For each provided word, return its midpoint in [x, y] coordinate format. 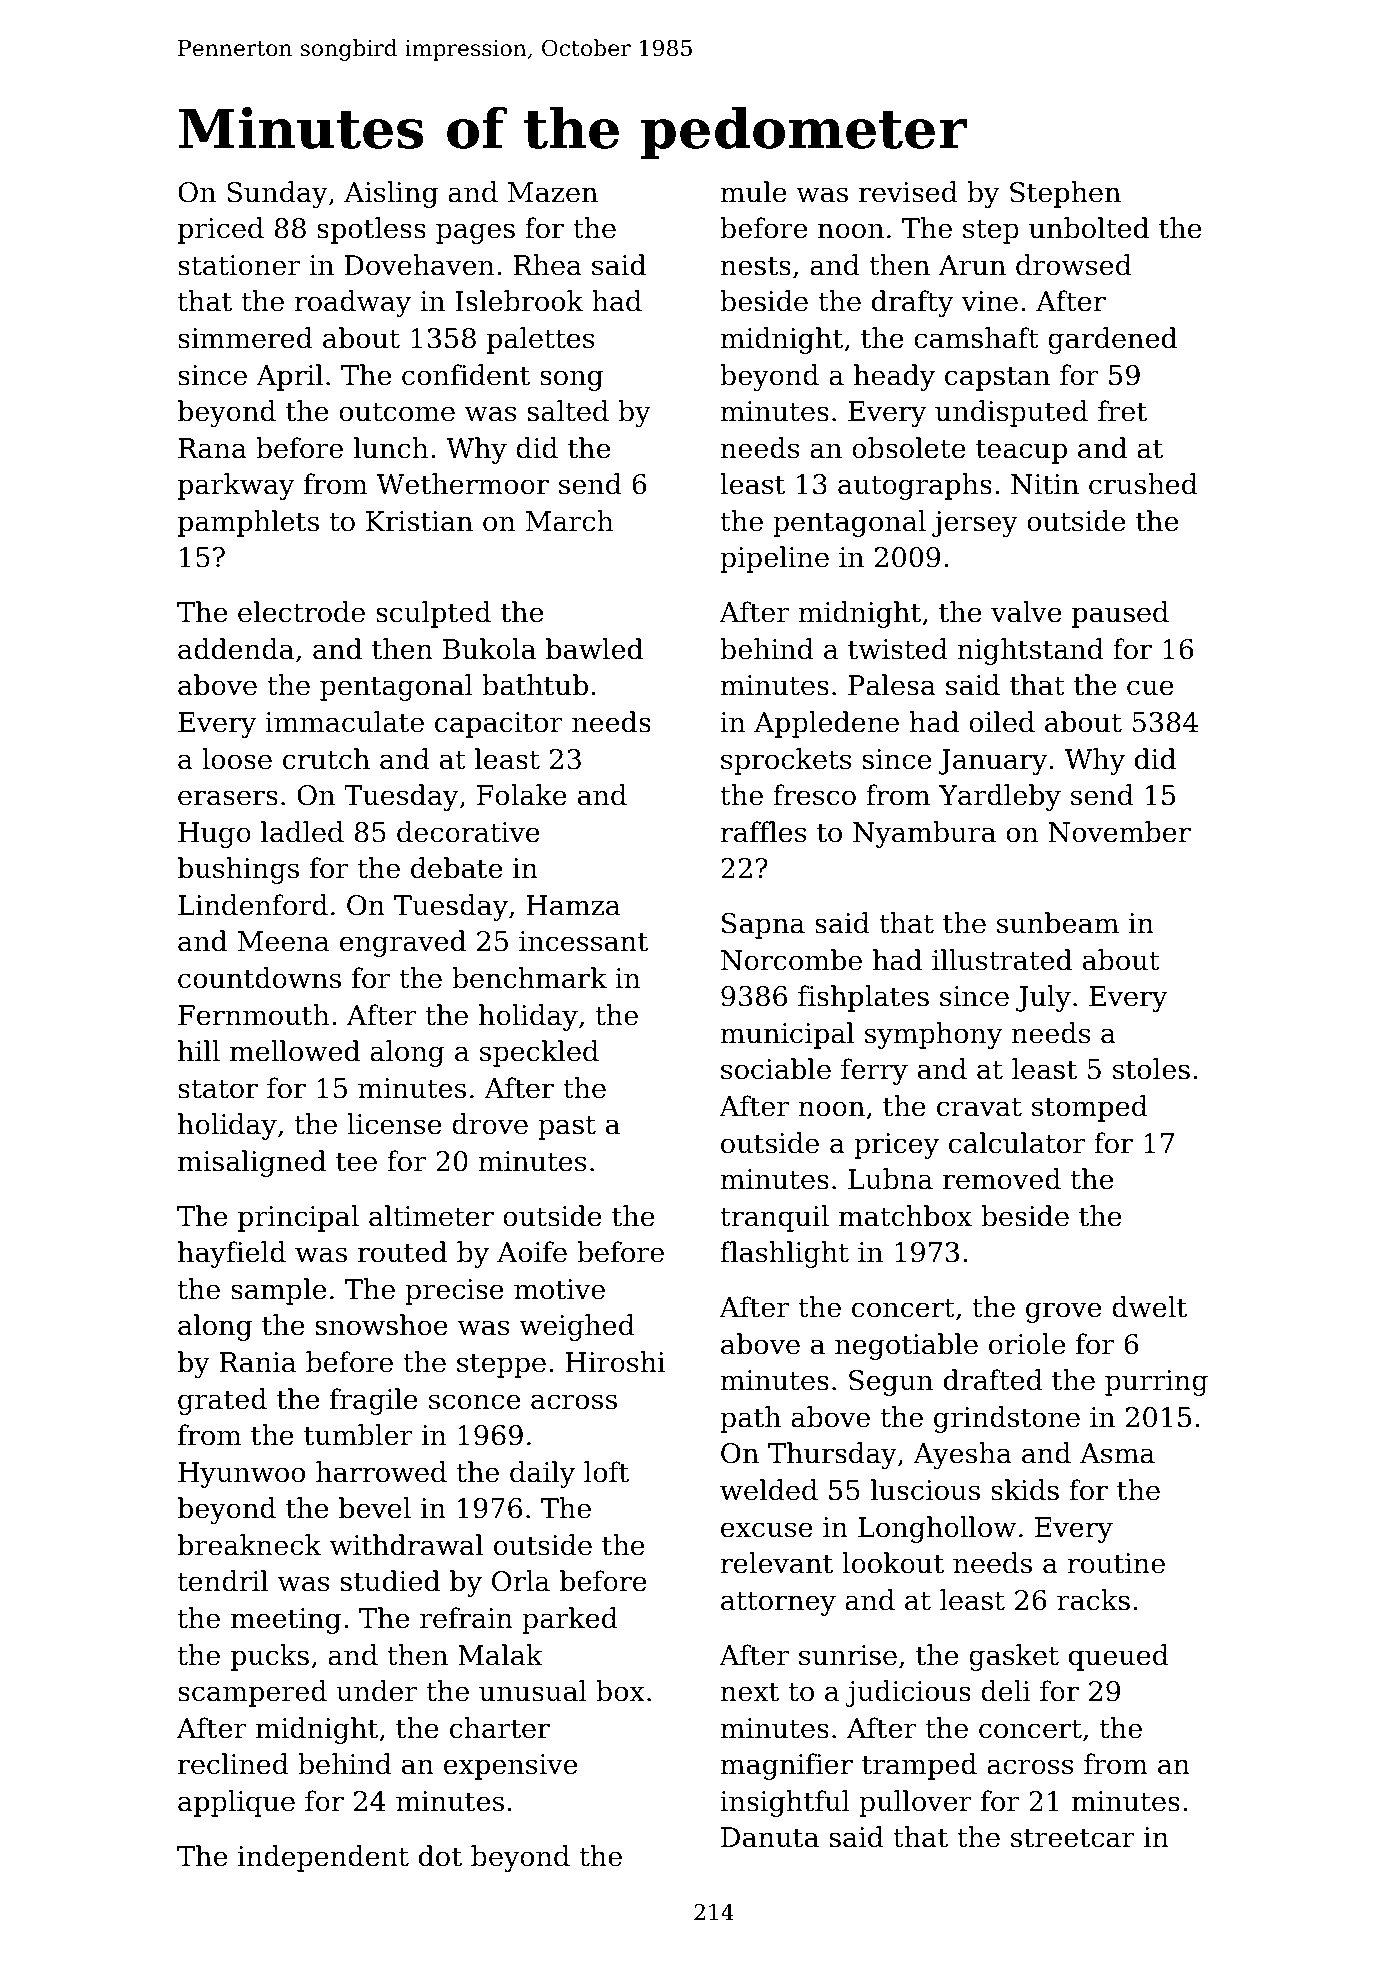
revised [908, 192]
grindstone [1007, 1419]
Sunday [277, 194]
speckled [539, 1053]
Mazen [553, 192]
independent [323, 1858]
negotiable [906, 1346]
